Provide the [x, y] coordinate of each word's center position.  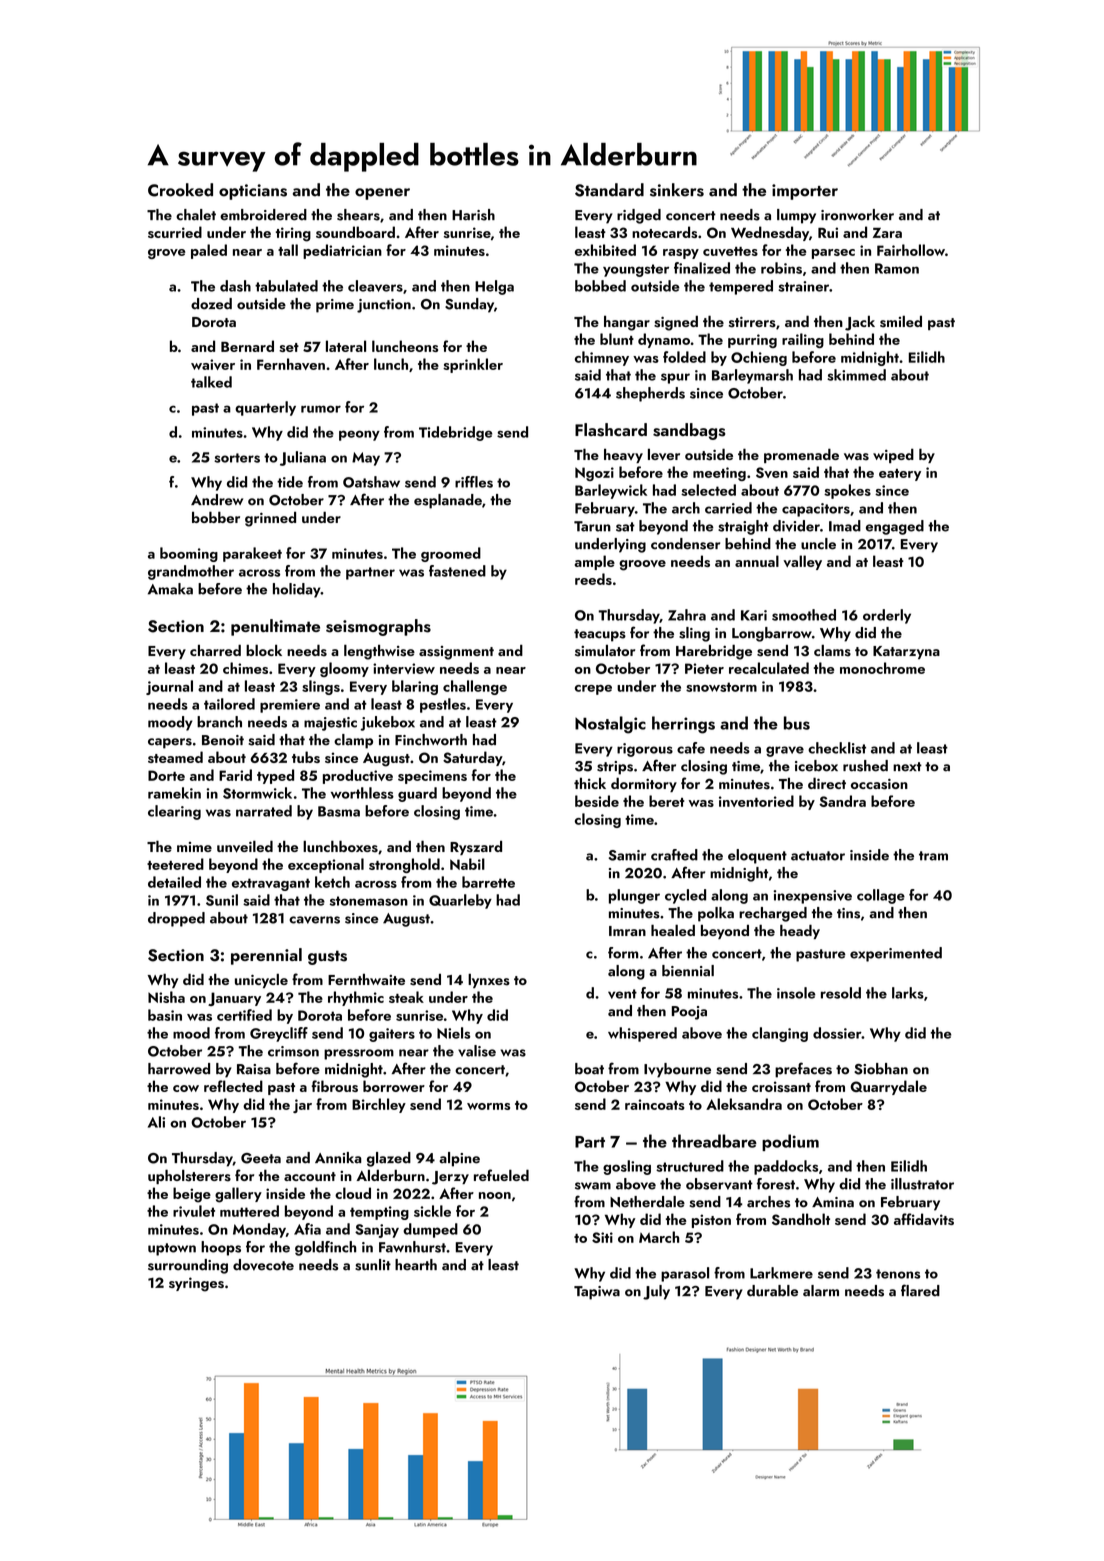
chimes [245, 668]
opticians [253, 192]
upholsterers [189, 1176]
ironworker [857, 215]
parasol [685, 1274]
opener [382, 194]
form [623, 953]
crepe [593, 690]
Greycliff [279, 1034]
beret [667, 801]
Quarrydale [888, 1087]
